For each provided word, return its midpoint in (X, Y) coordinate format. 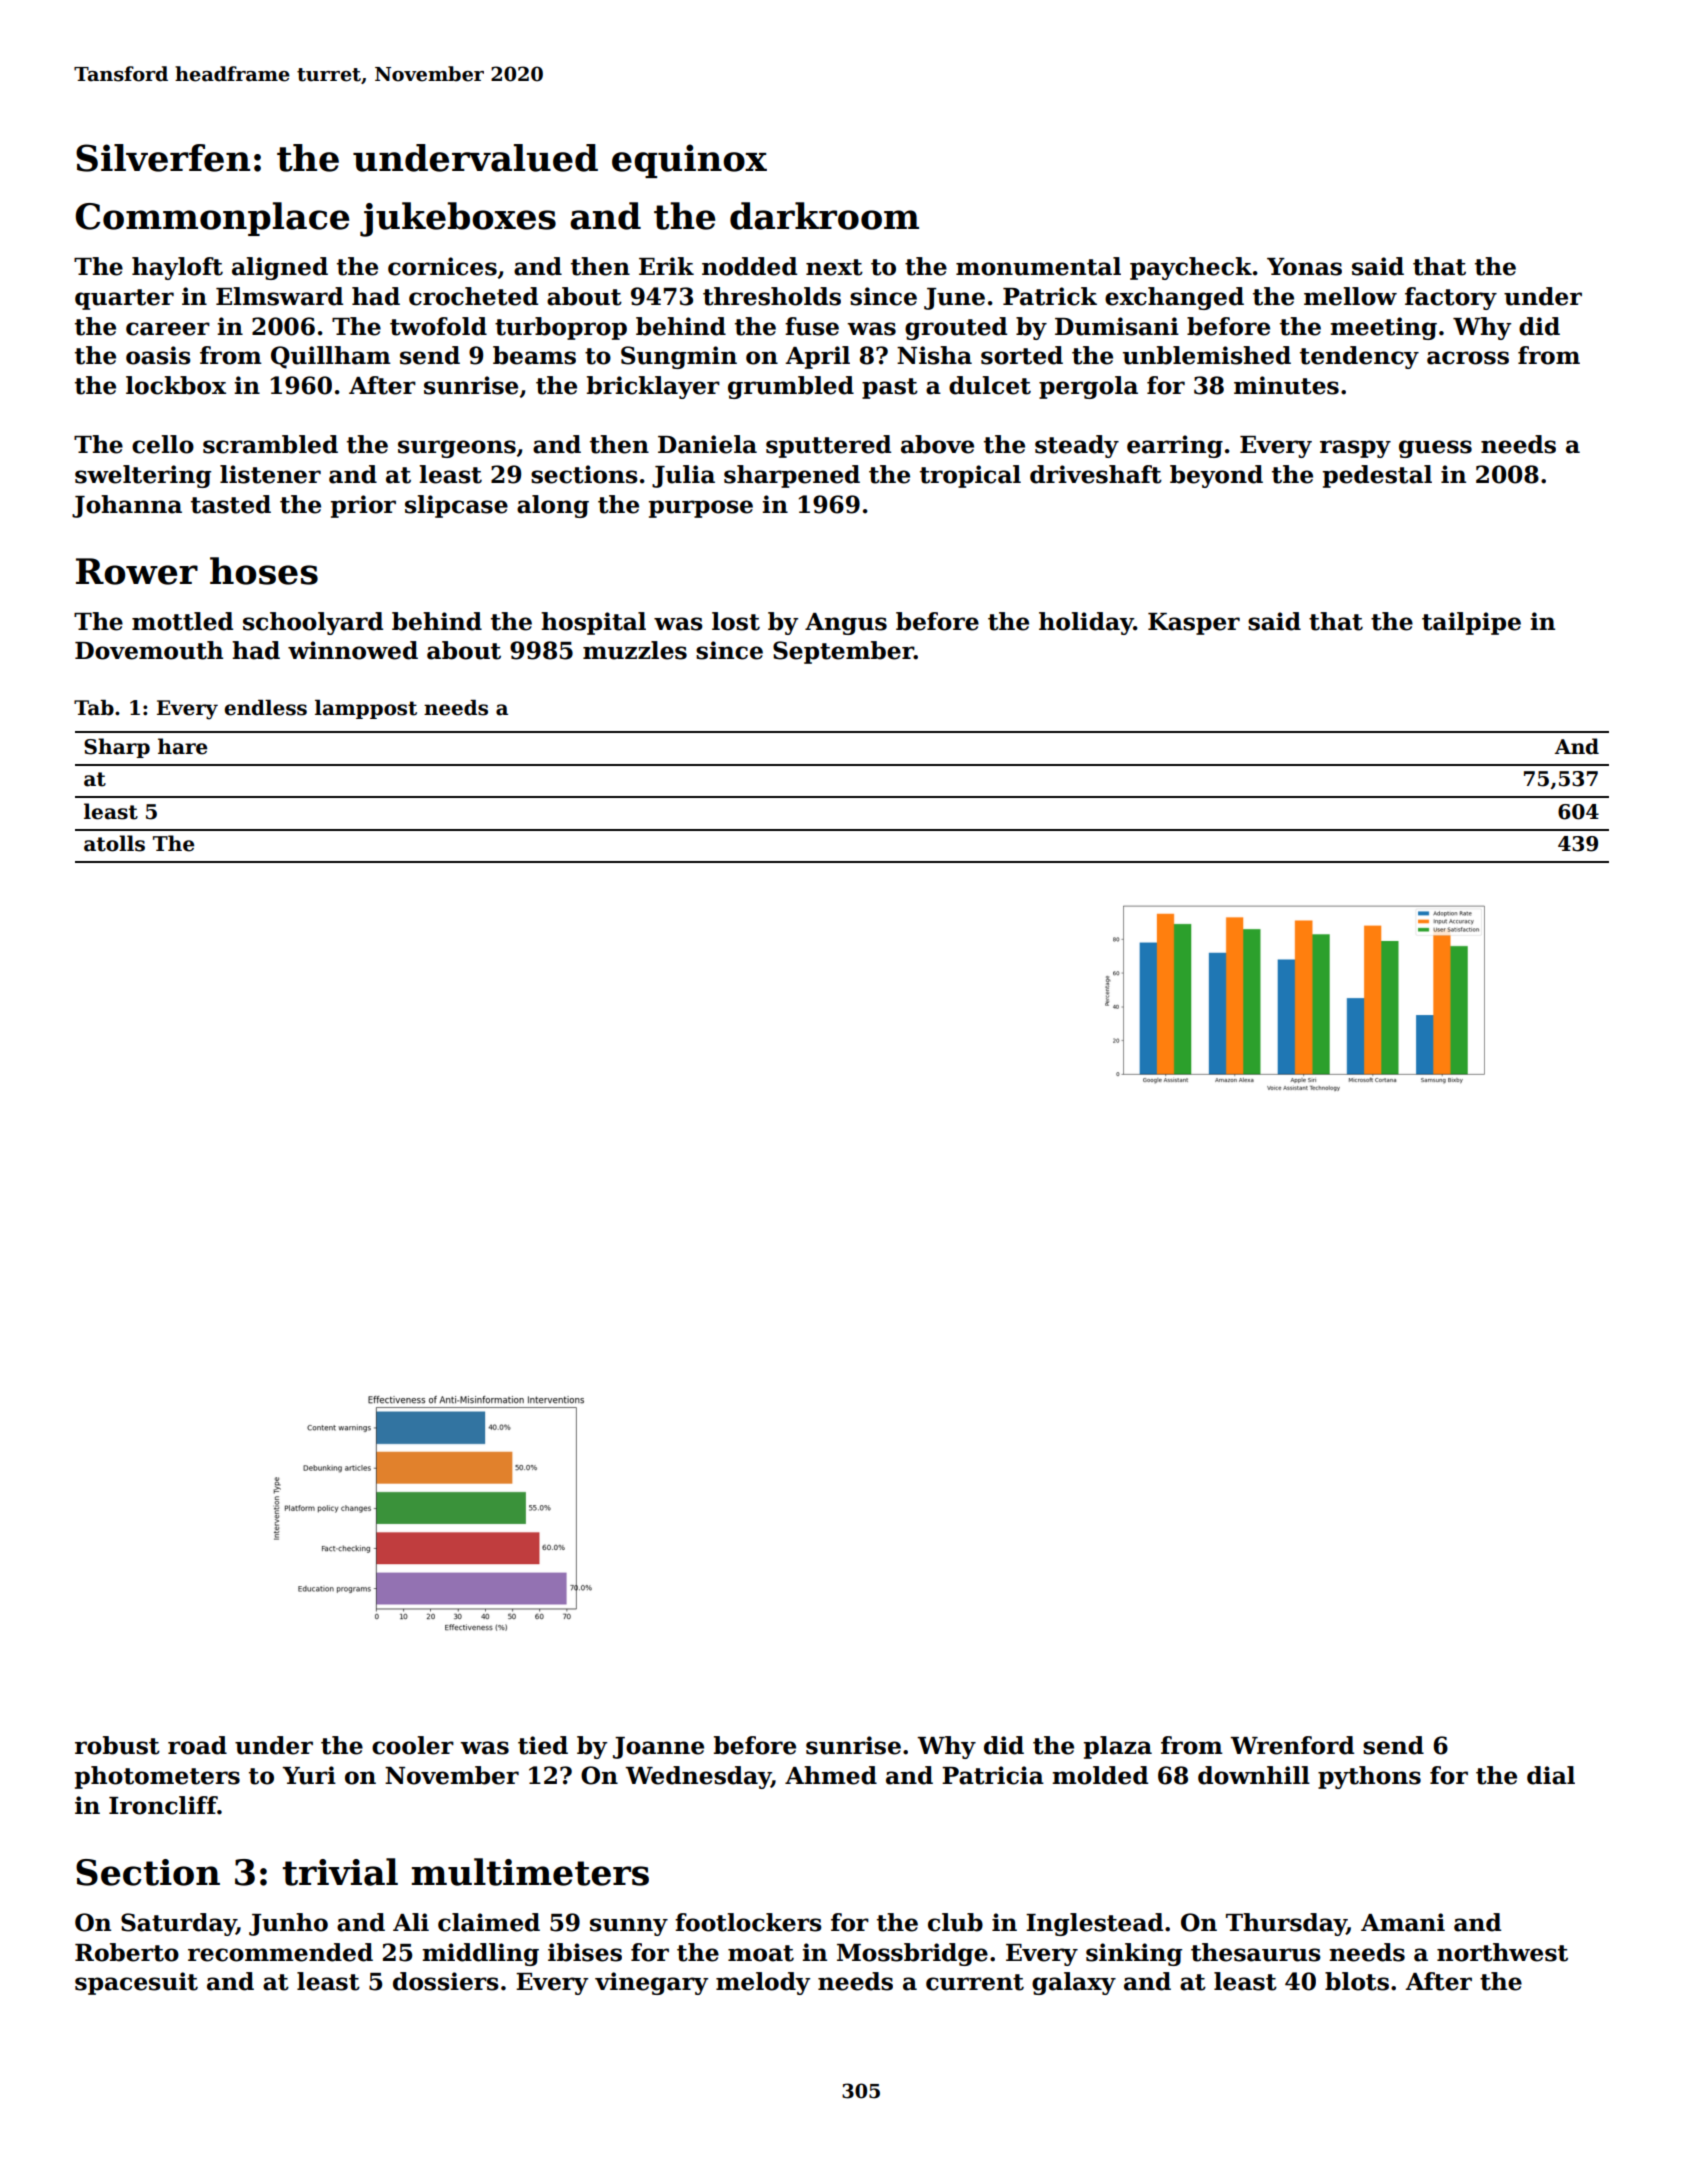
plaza (1118, 1747)
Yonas (1304, 267)
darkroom (824, 216)
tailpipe (1471, 623)
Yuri (309, 1775)
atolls (114, 843)
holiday (1086, 623)
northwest (1502, 1952)
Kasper (1194, 624)
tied (543, 1745)
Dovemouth (149, 650)
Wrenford (1292, 1745)
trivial (340, 1872)
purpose (701, 509)
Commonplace (212, 219)
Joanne (658, 1748)
